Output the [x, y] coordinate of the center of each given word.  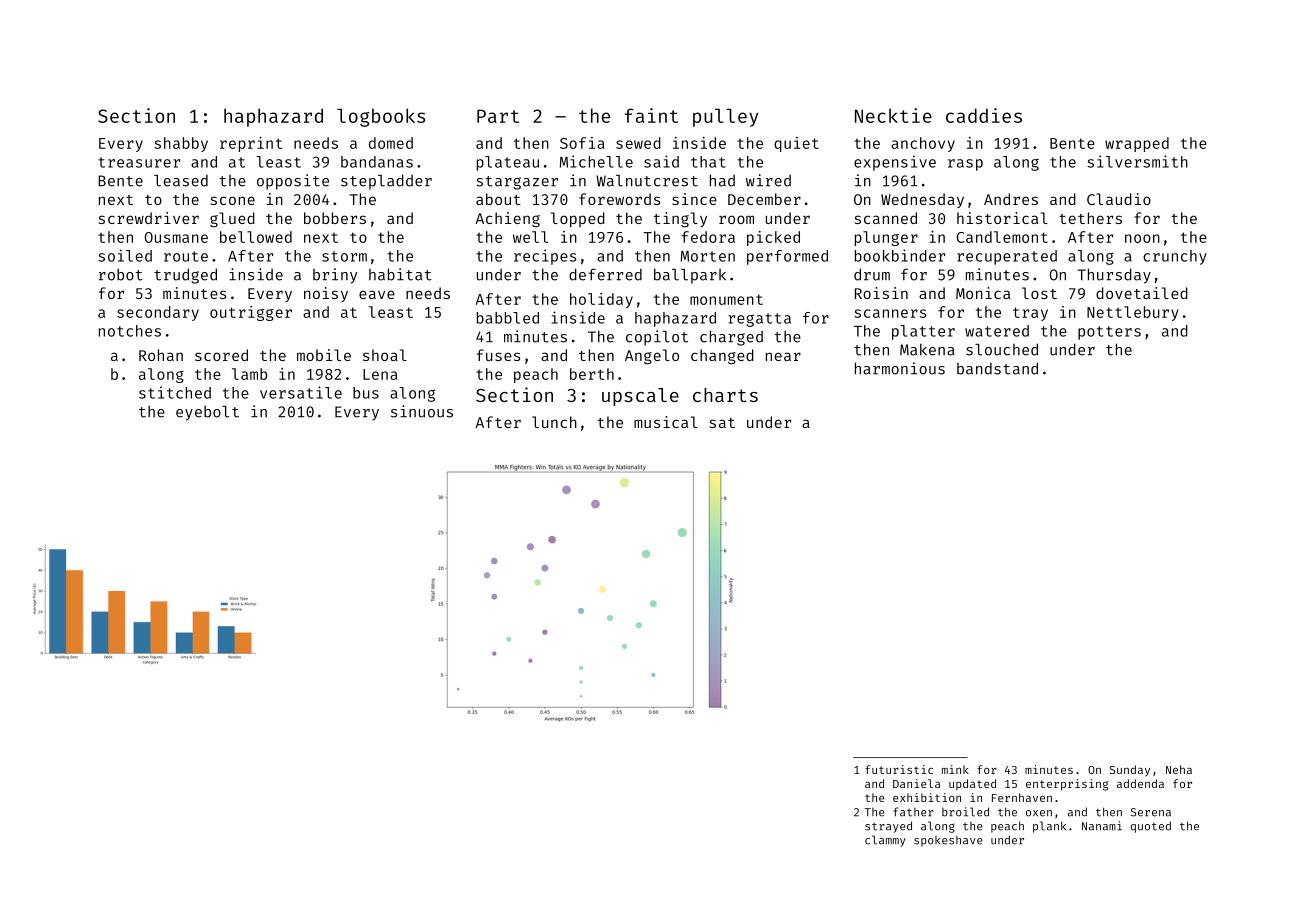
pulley [725, 117]
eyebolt [207, 413]
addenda [1140, 783]
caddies [984, 115]
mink [955, 769]
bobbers [335, 218]
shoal [385, 355]
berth [592, 374]
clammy [885, 841]
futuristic [899, 769]
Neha [1179, 769]
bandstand [997, 368]
